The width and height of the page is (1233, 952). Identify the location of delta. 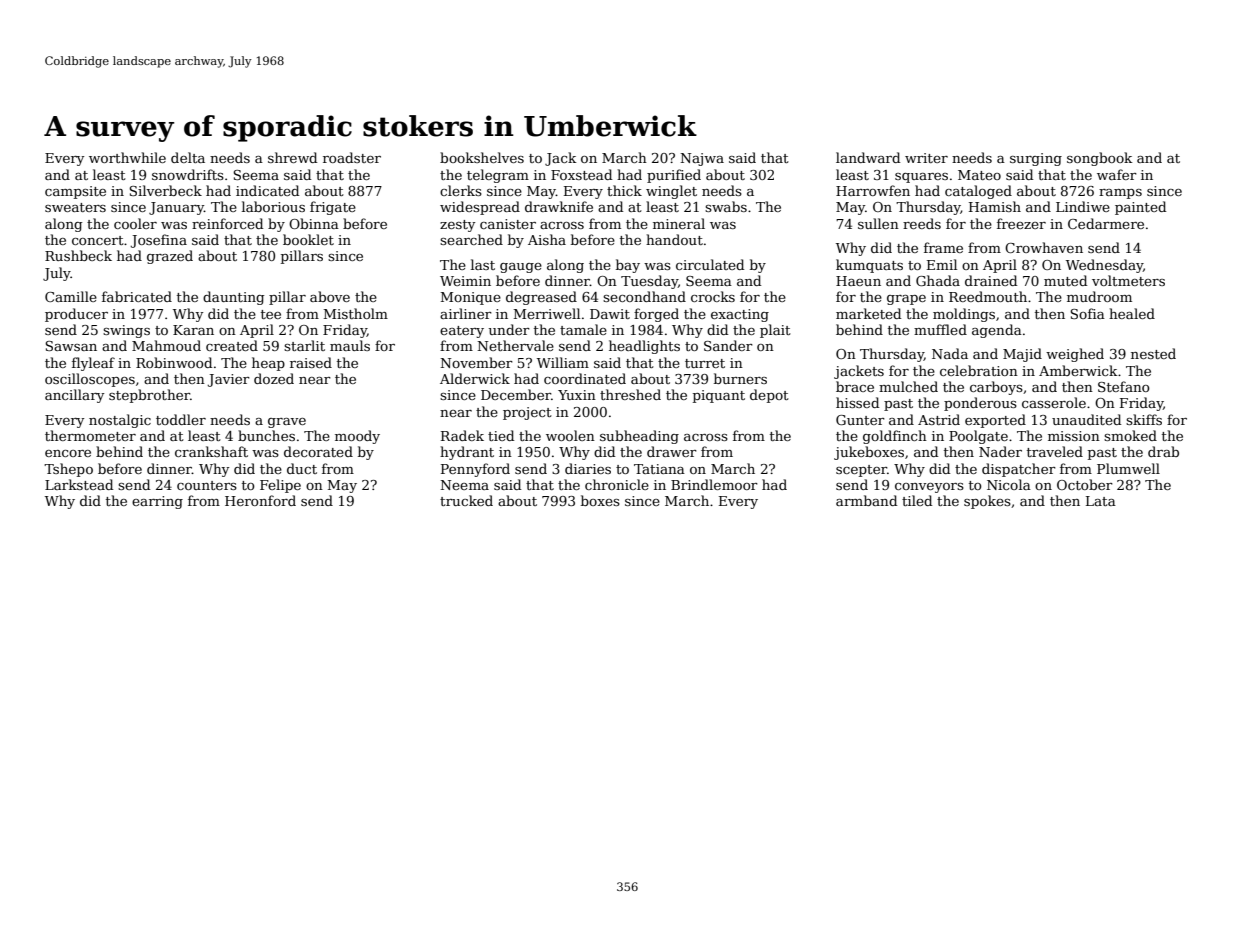
(188, 157).
